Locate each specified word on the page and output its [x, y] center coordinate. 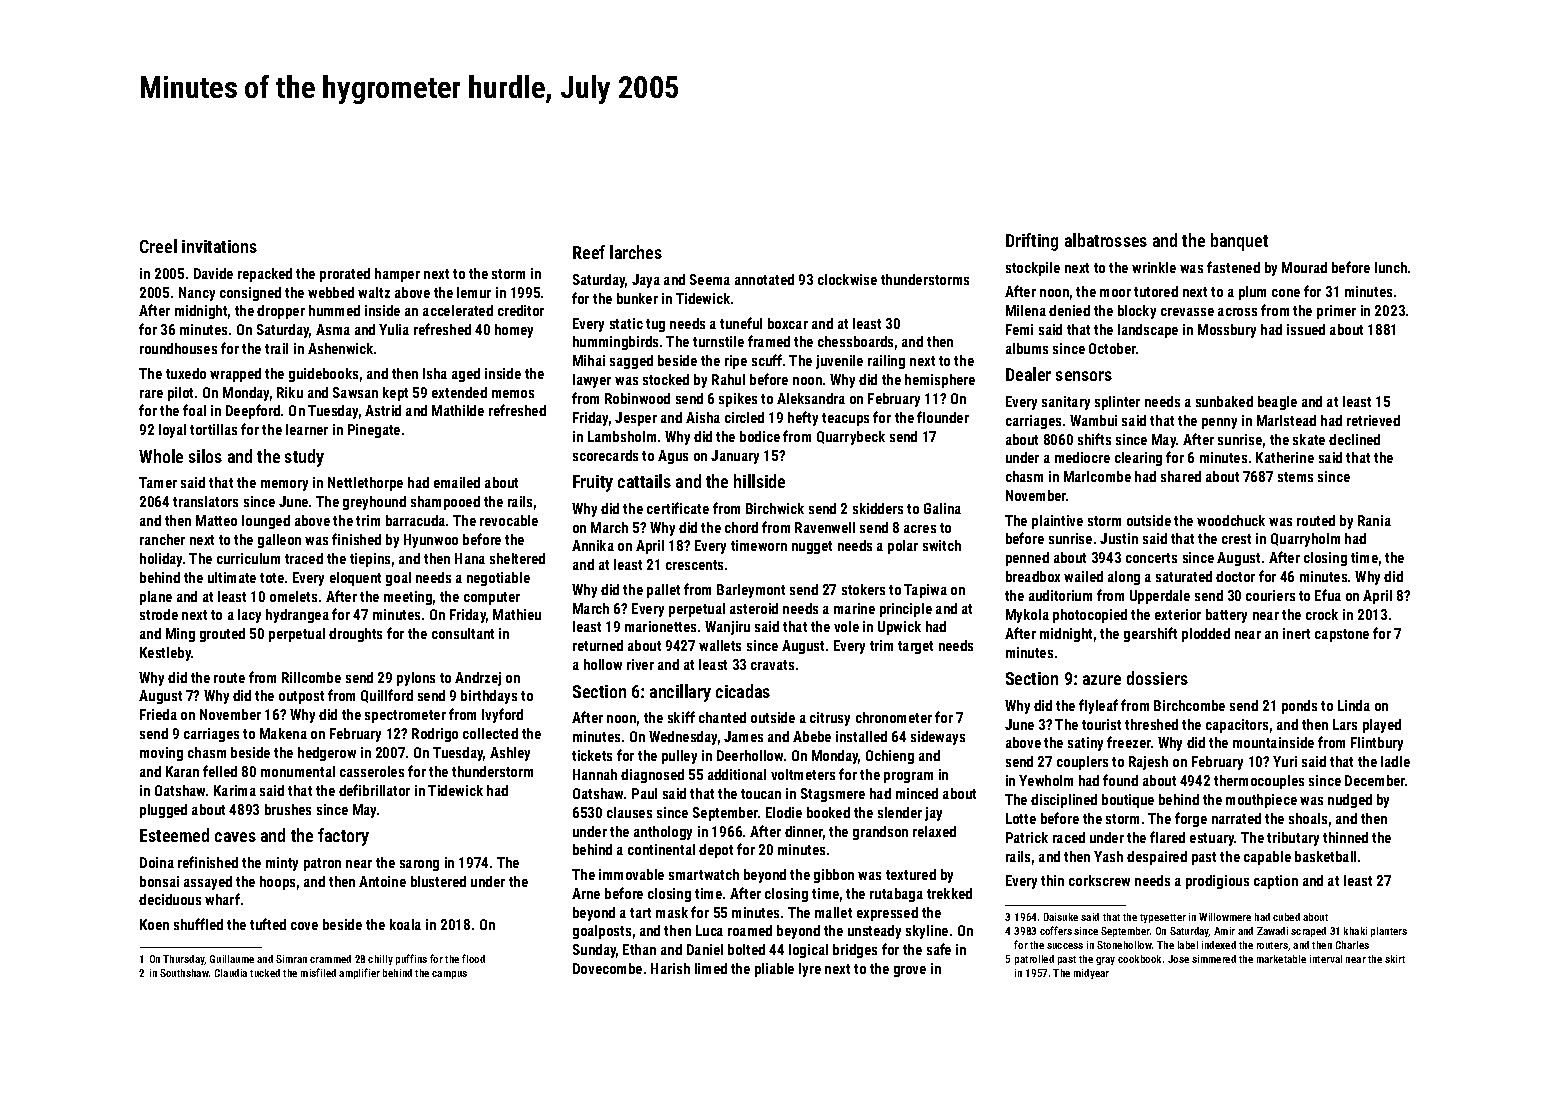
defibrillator [374, 790]
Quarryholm [1305, 540]
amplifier [359, 973]
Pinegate [374, 431]
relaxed [934, 831]
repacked [265, 275]
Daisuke [1061, 917]
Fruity [593, 483]
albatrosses [1106, 240]
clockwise [847, 279]
